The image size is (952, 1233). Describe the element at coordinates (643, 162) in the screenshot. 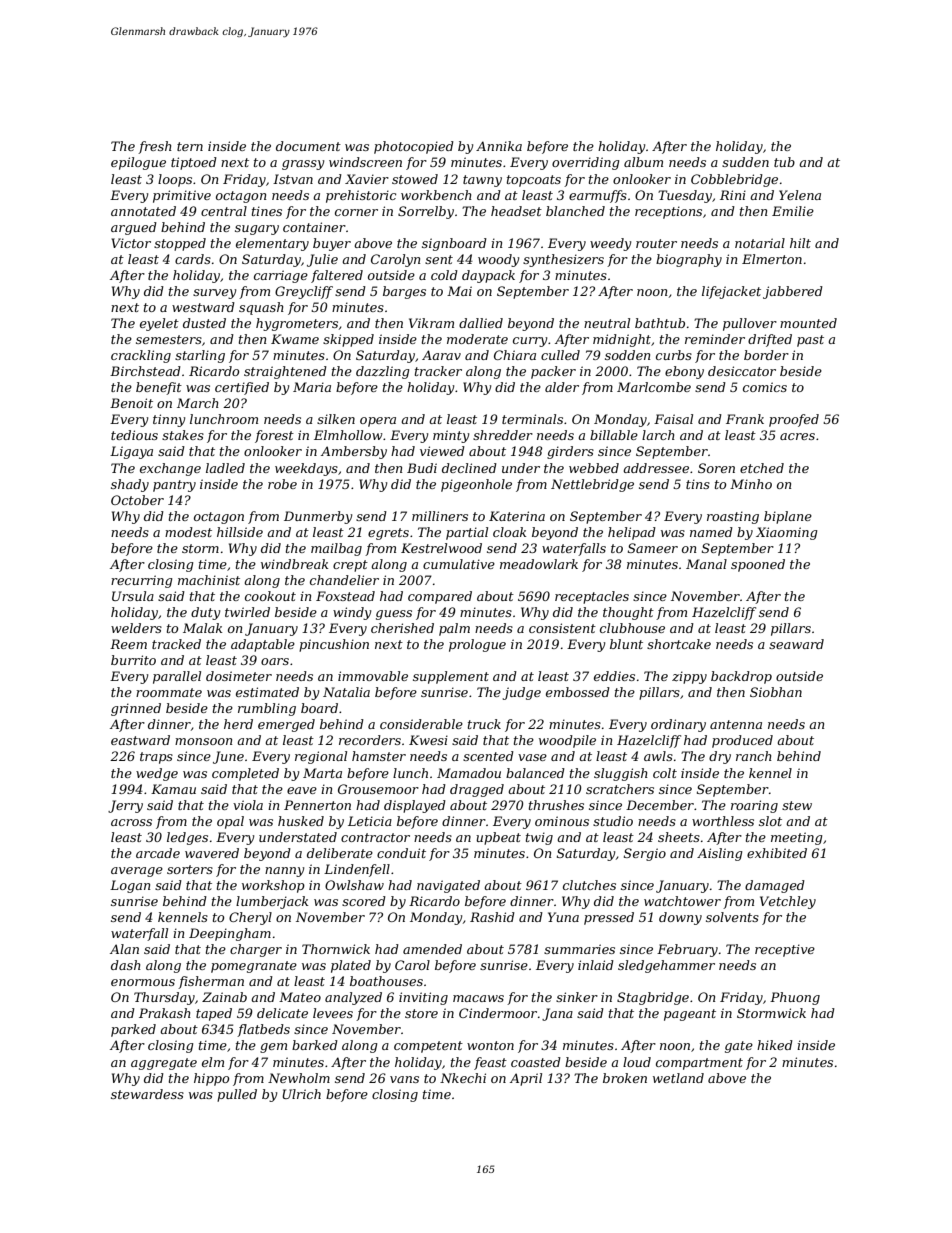

I see `album` at that location.
